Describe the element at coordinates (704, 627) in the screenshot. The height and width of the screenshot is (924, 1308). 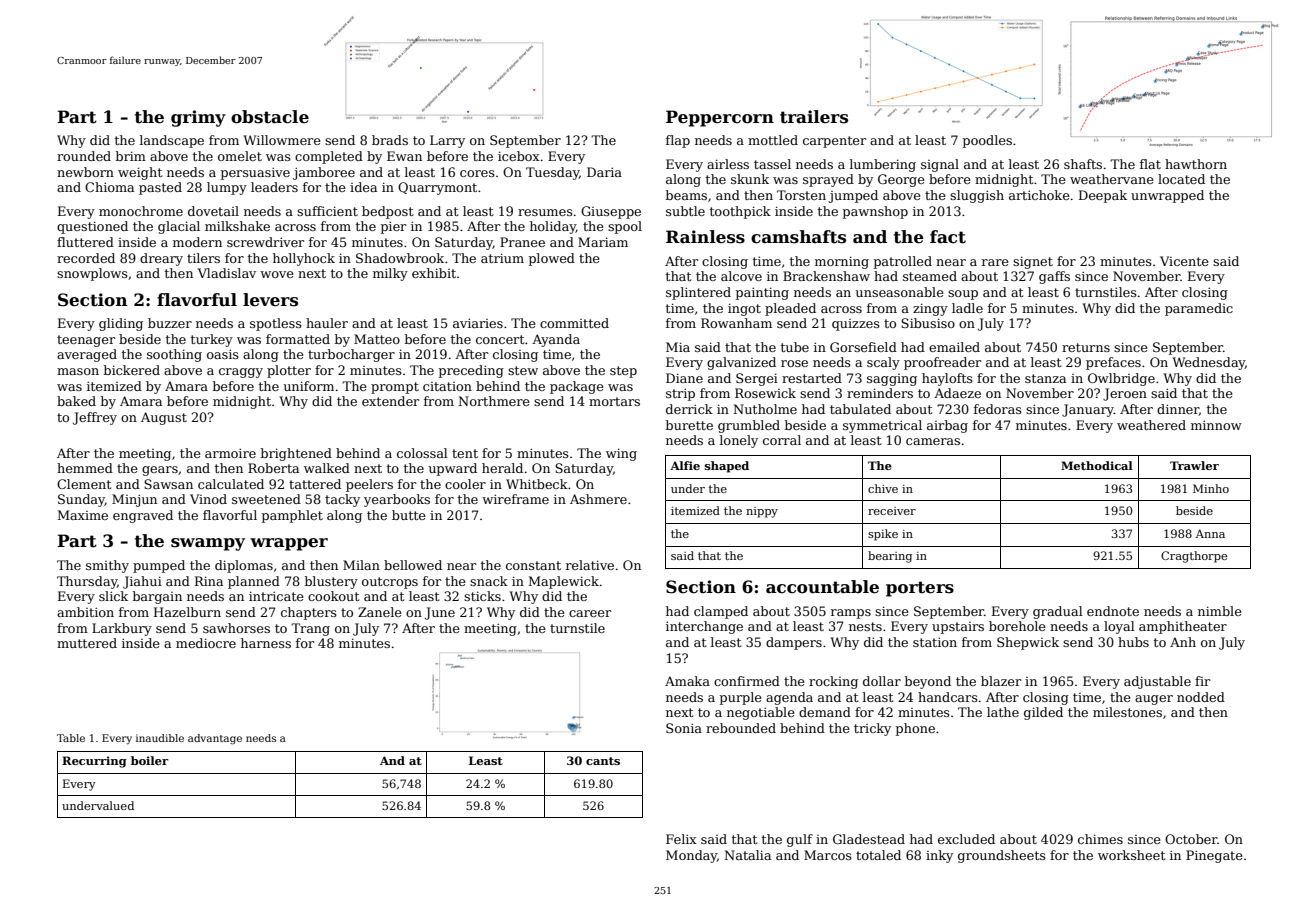
I see `interchange` at that location.
